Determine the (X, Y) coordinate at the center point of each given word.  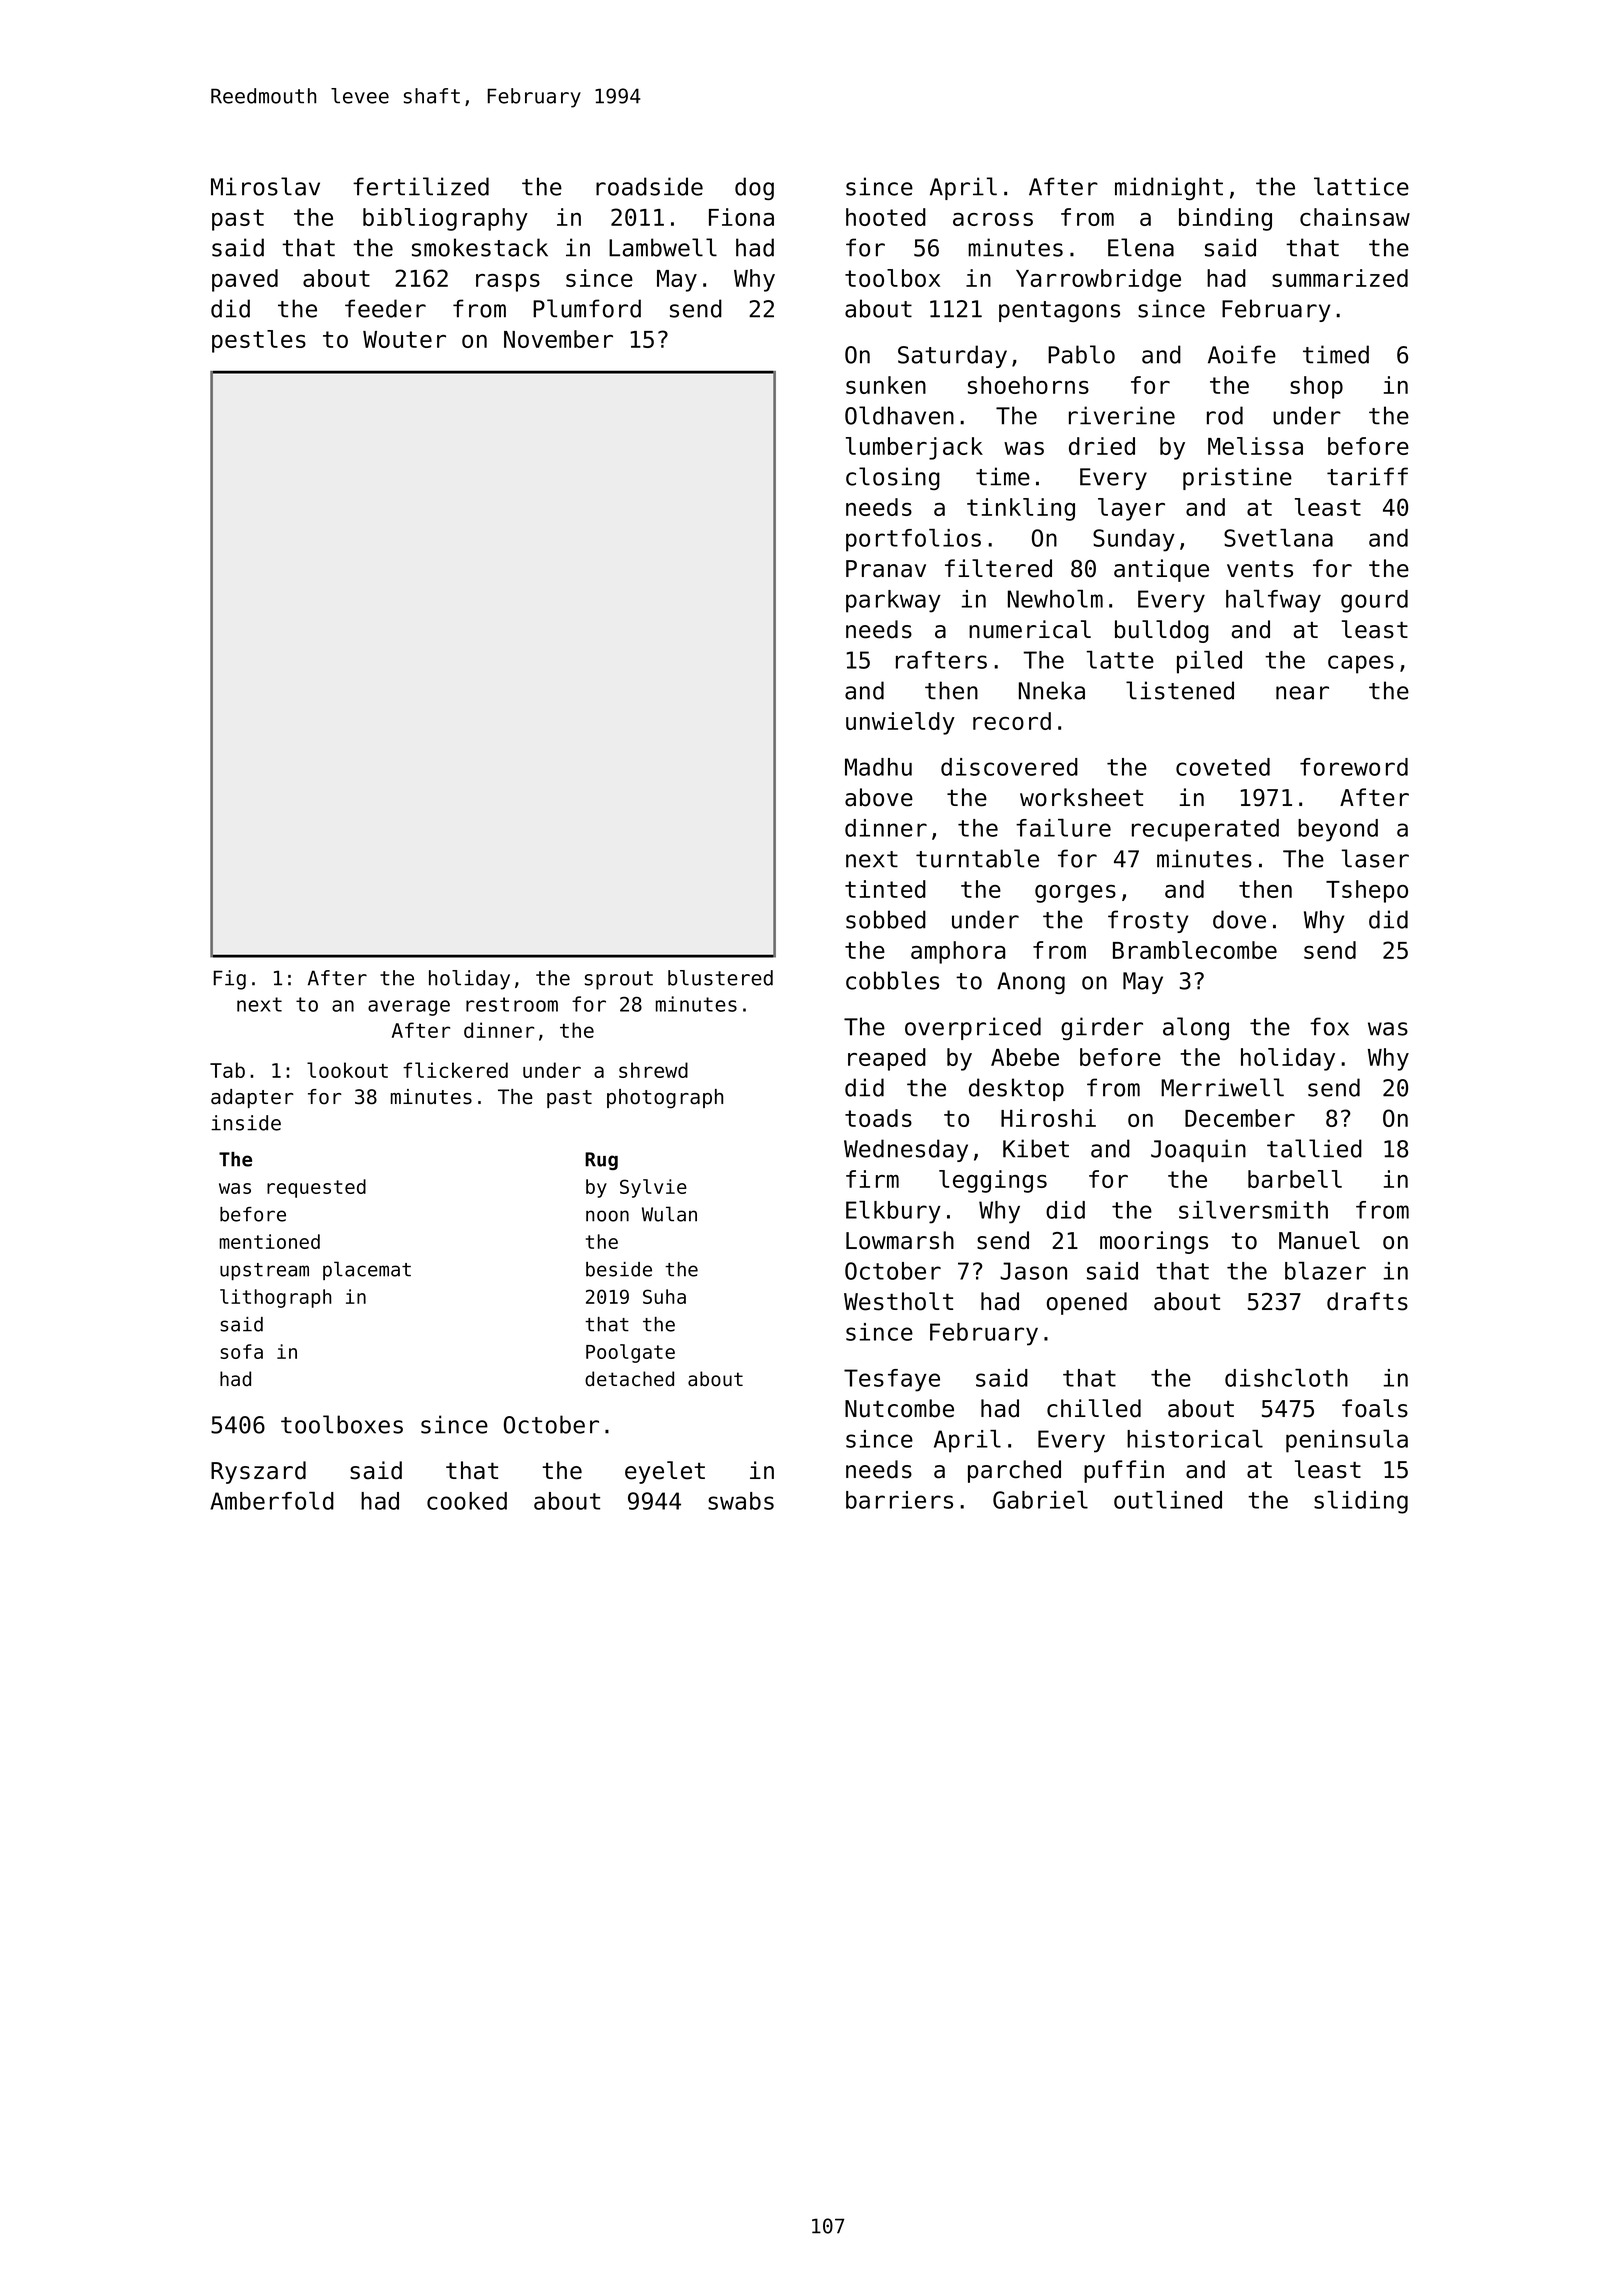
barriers (899, 1500)
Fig (229, 980)
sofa (241, 1351)
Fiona (741, 217)
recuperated (1205, 830)
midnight (1169, 188)
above (879, 797)
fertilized (421, 186)
